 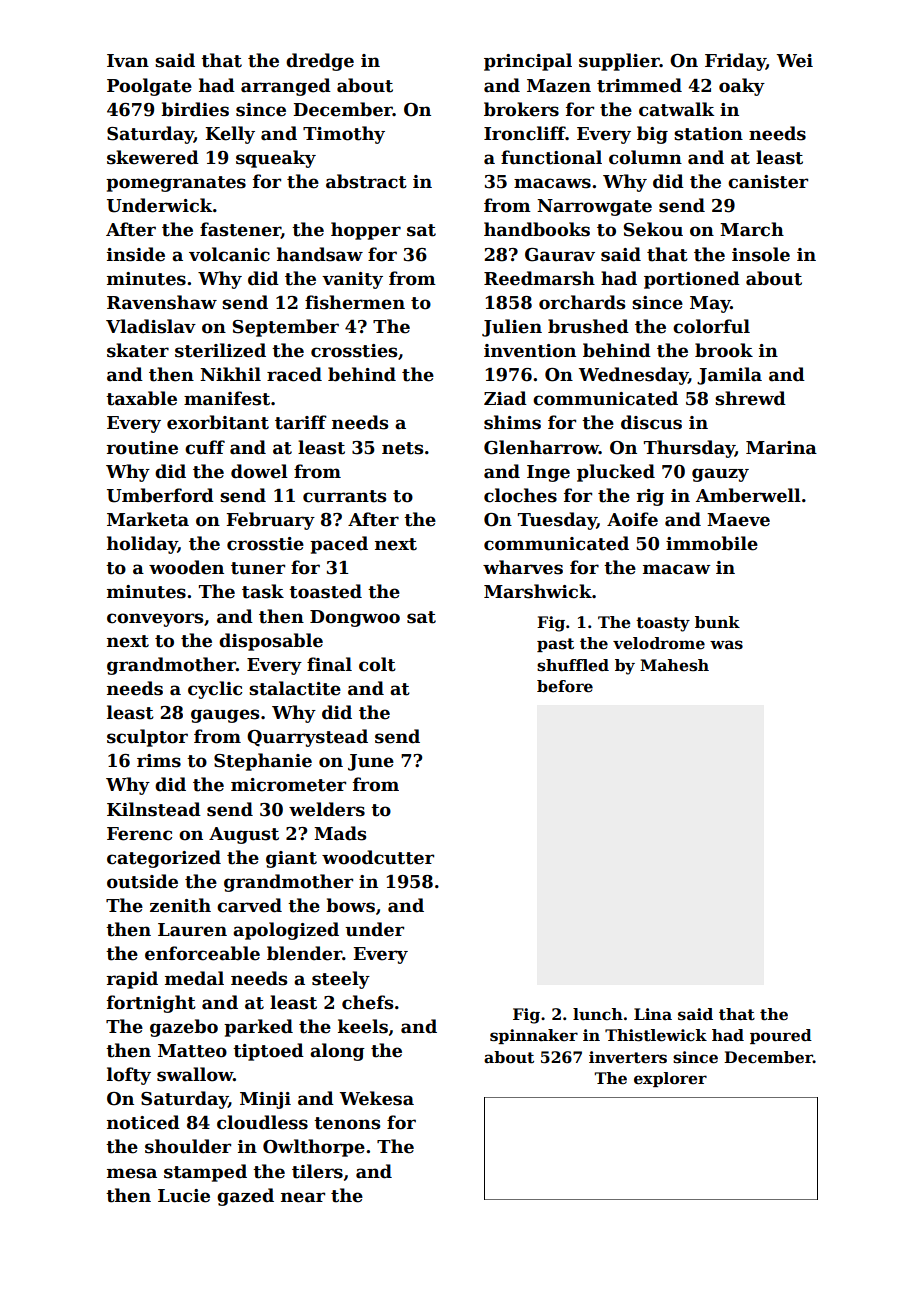 What do you see at coordinates (565, 686) in the screenshot?
I see `before` at bounding box center [565, 686].
